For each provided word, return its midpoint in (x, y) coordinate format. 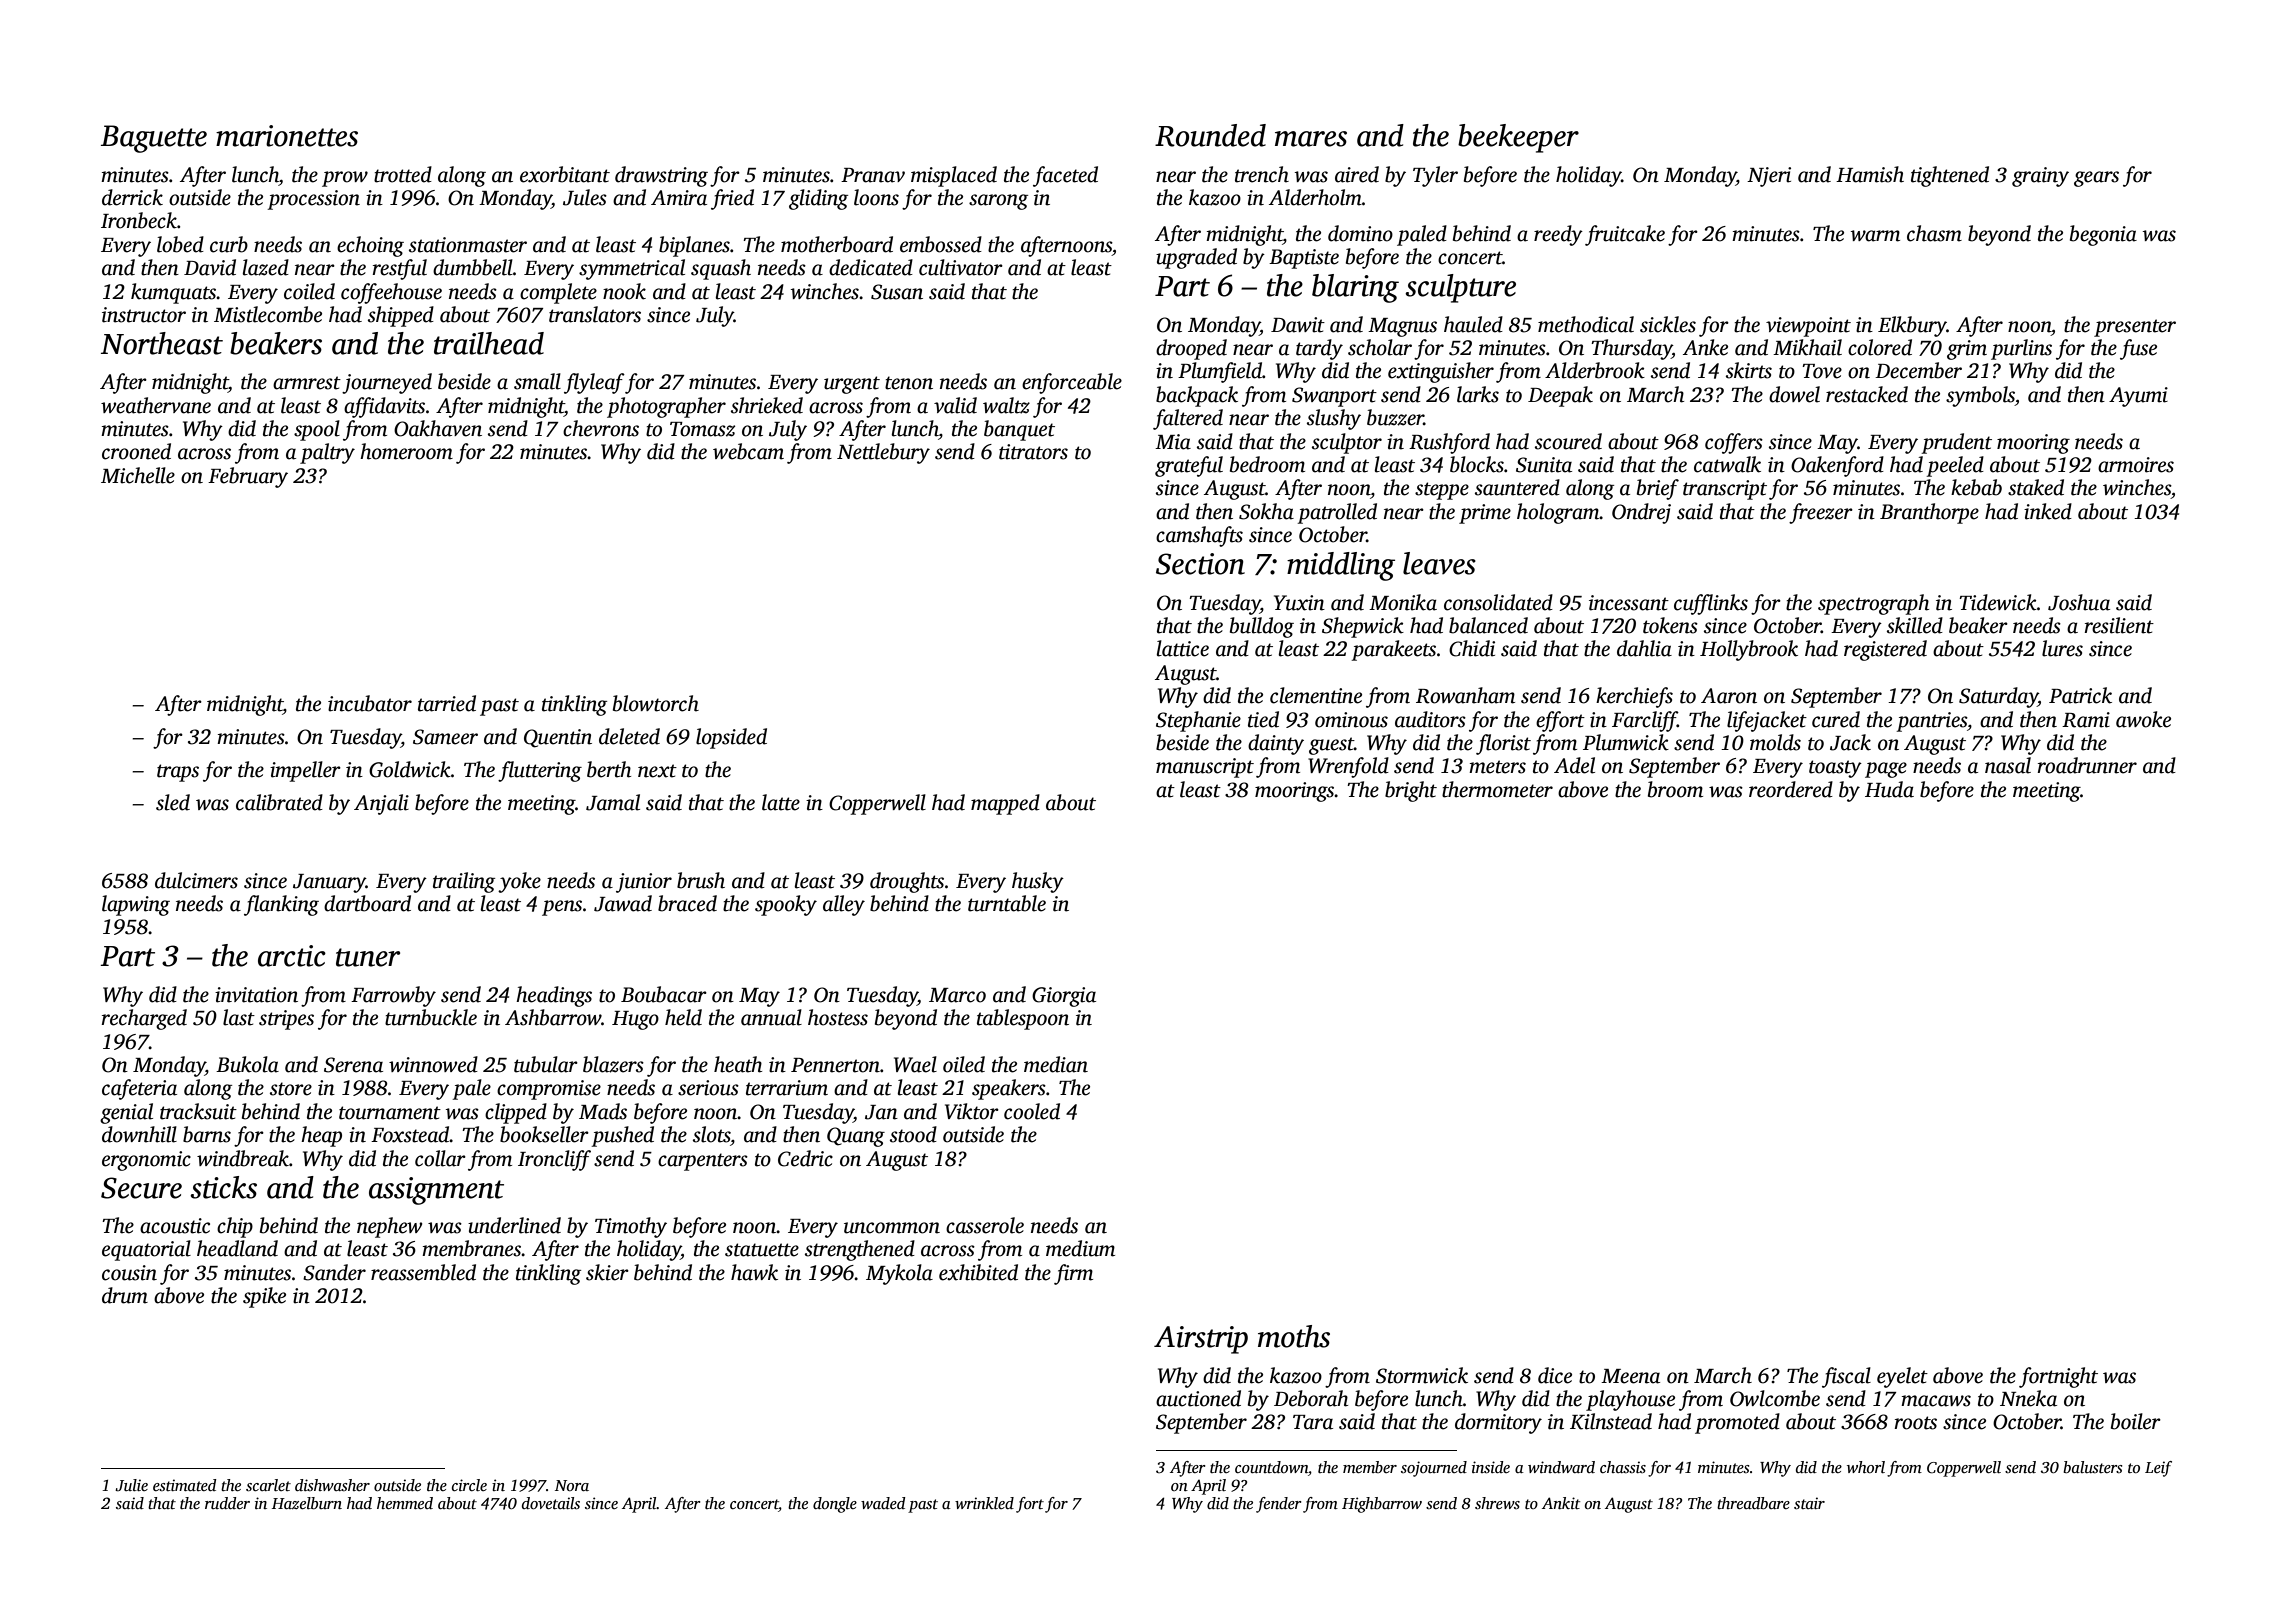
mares (1311, 139)
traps (178, 773)
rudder (227, 1503)
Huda (1889, 789)
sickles (1668, 324)
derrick (132, 197)
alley (844, 905)
